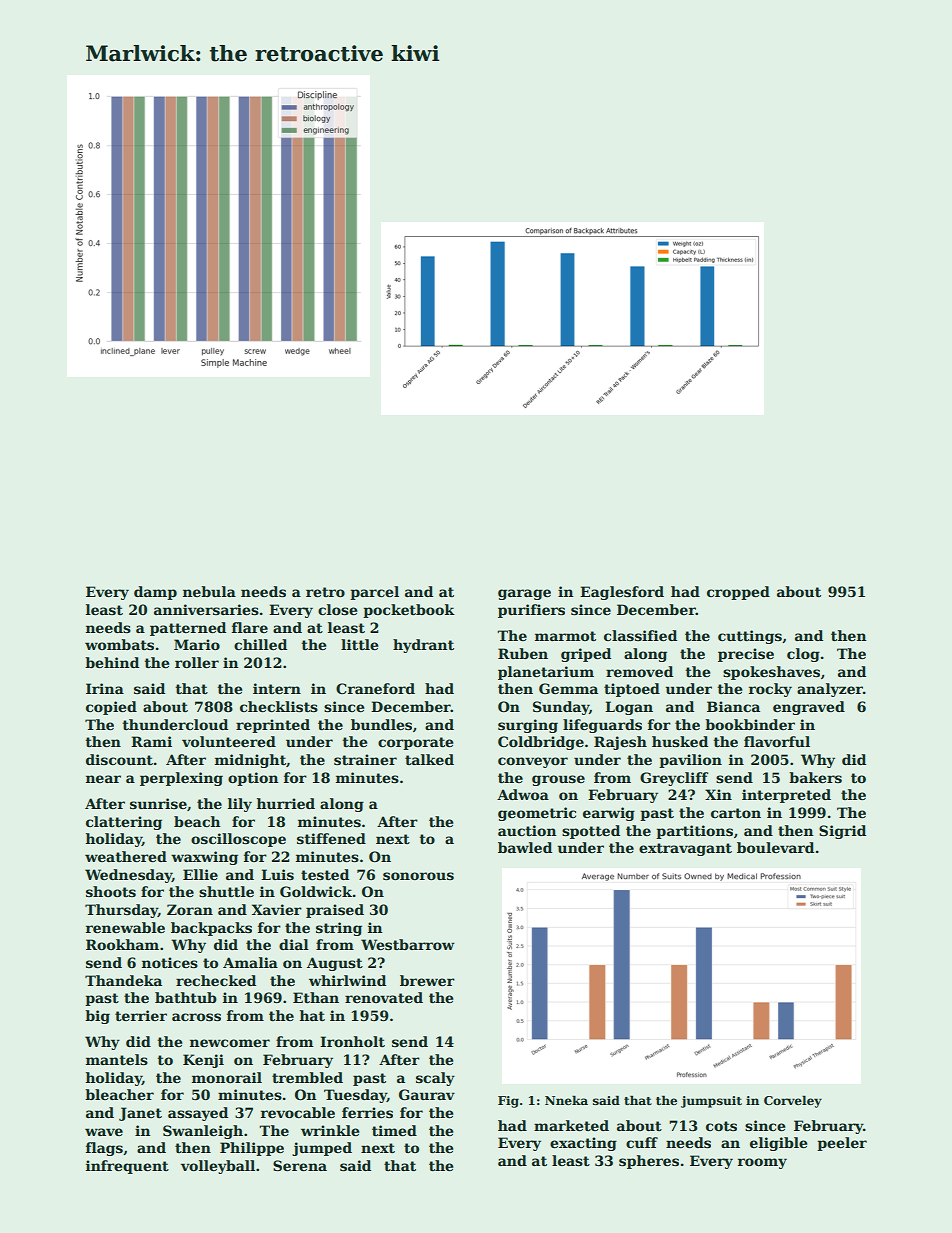 This document has height=1233, width=952. What do you see at coordinates (408, 944) in the document?
I see `Westbarrow` at bounding box center [408, 944].
